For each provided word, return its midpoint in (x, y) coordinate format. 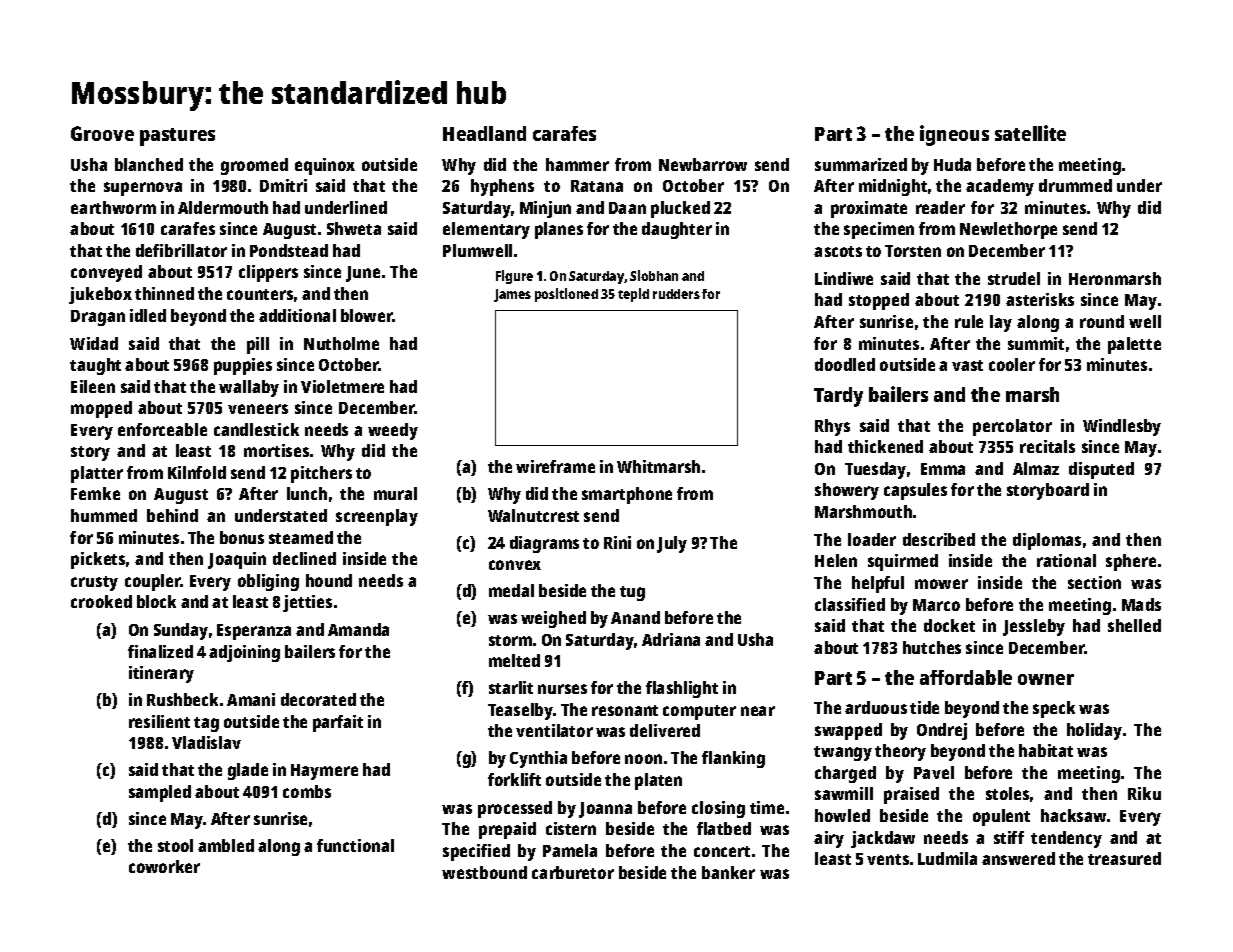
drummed (1075, 185)
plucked (680, 209)
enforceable (162, 429)
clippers (268, 273)
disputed (1101, 470)
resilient (159, 721)
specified (476, 852)
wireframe (555, 466)
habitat (1046, 750)
